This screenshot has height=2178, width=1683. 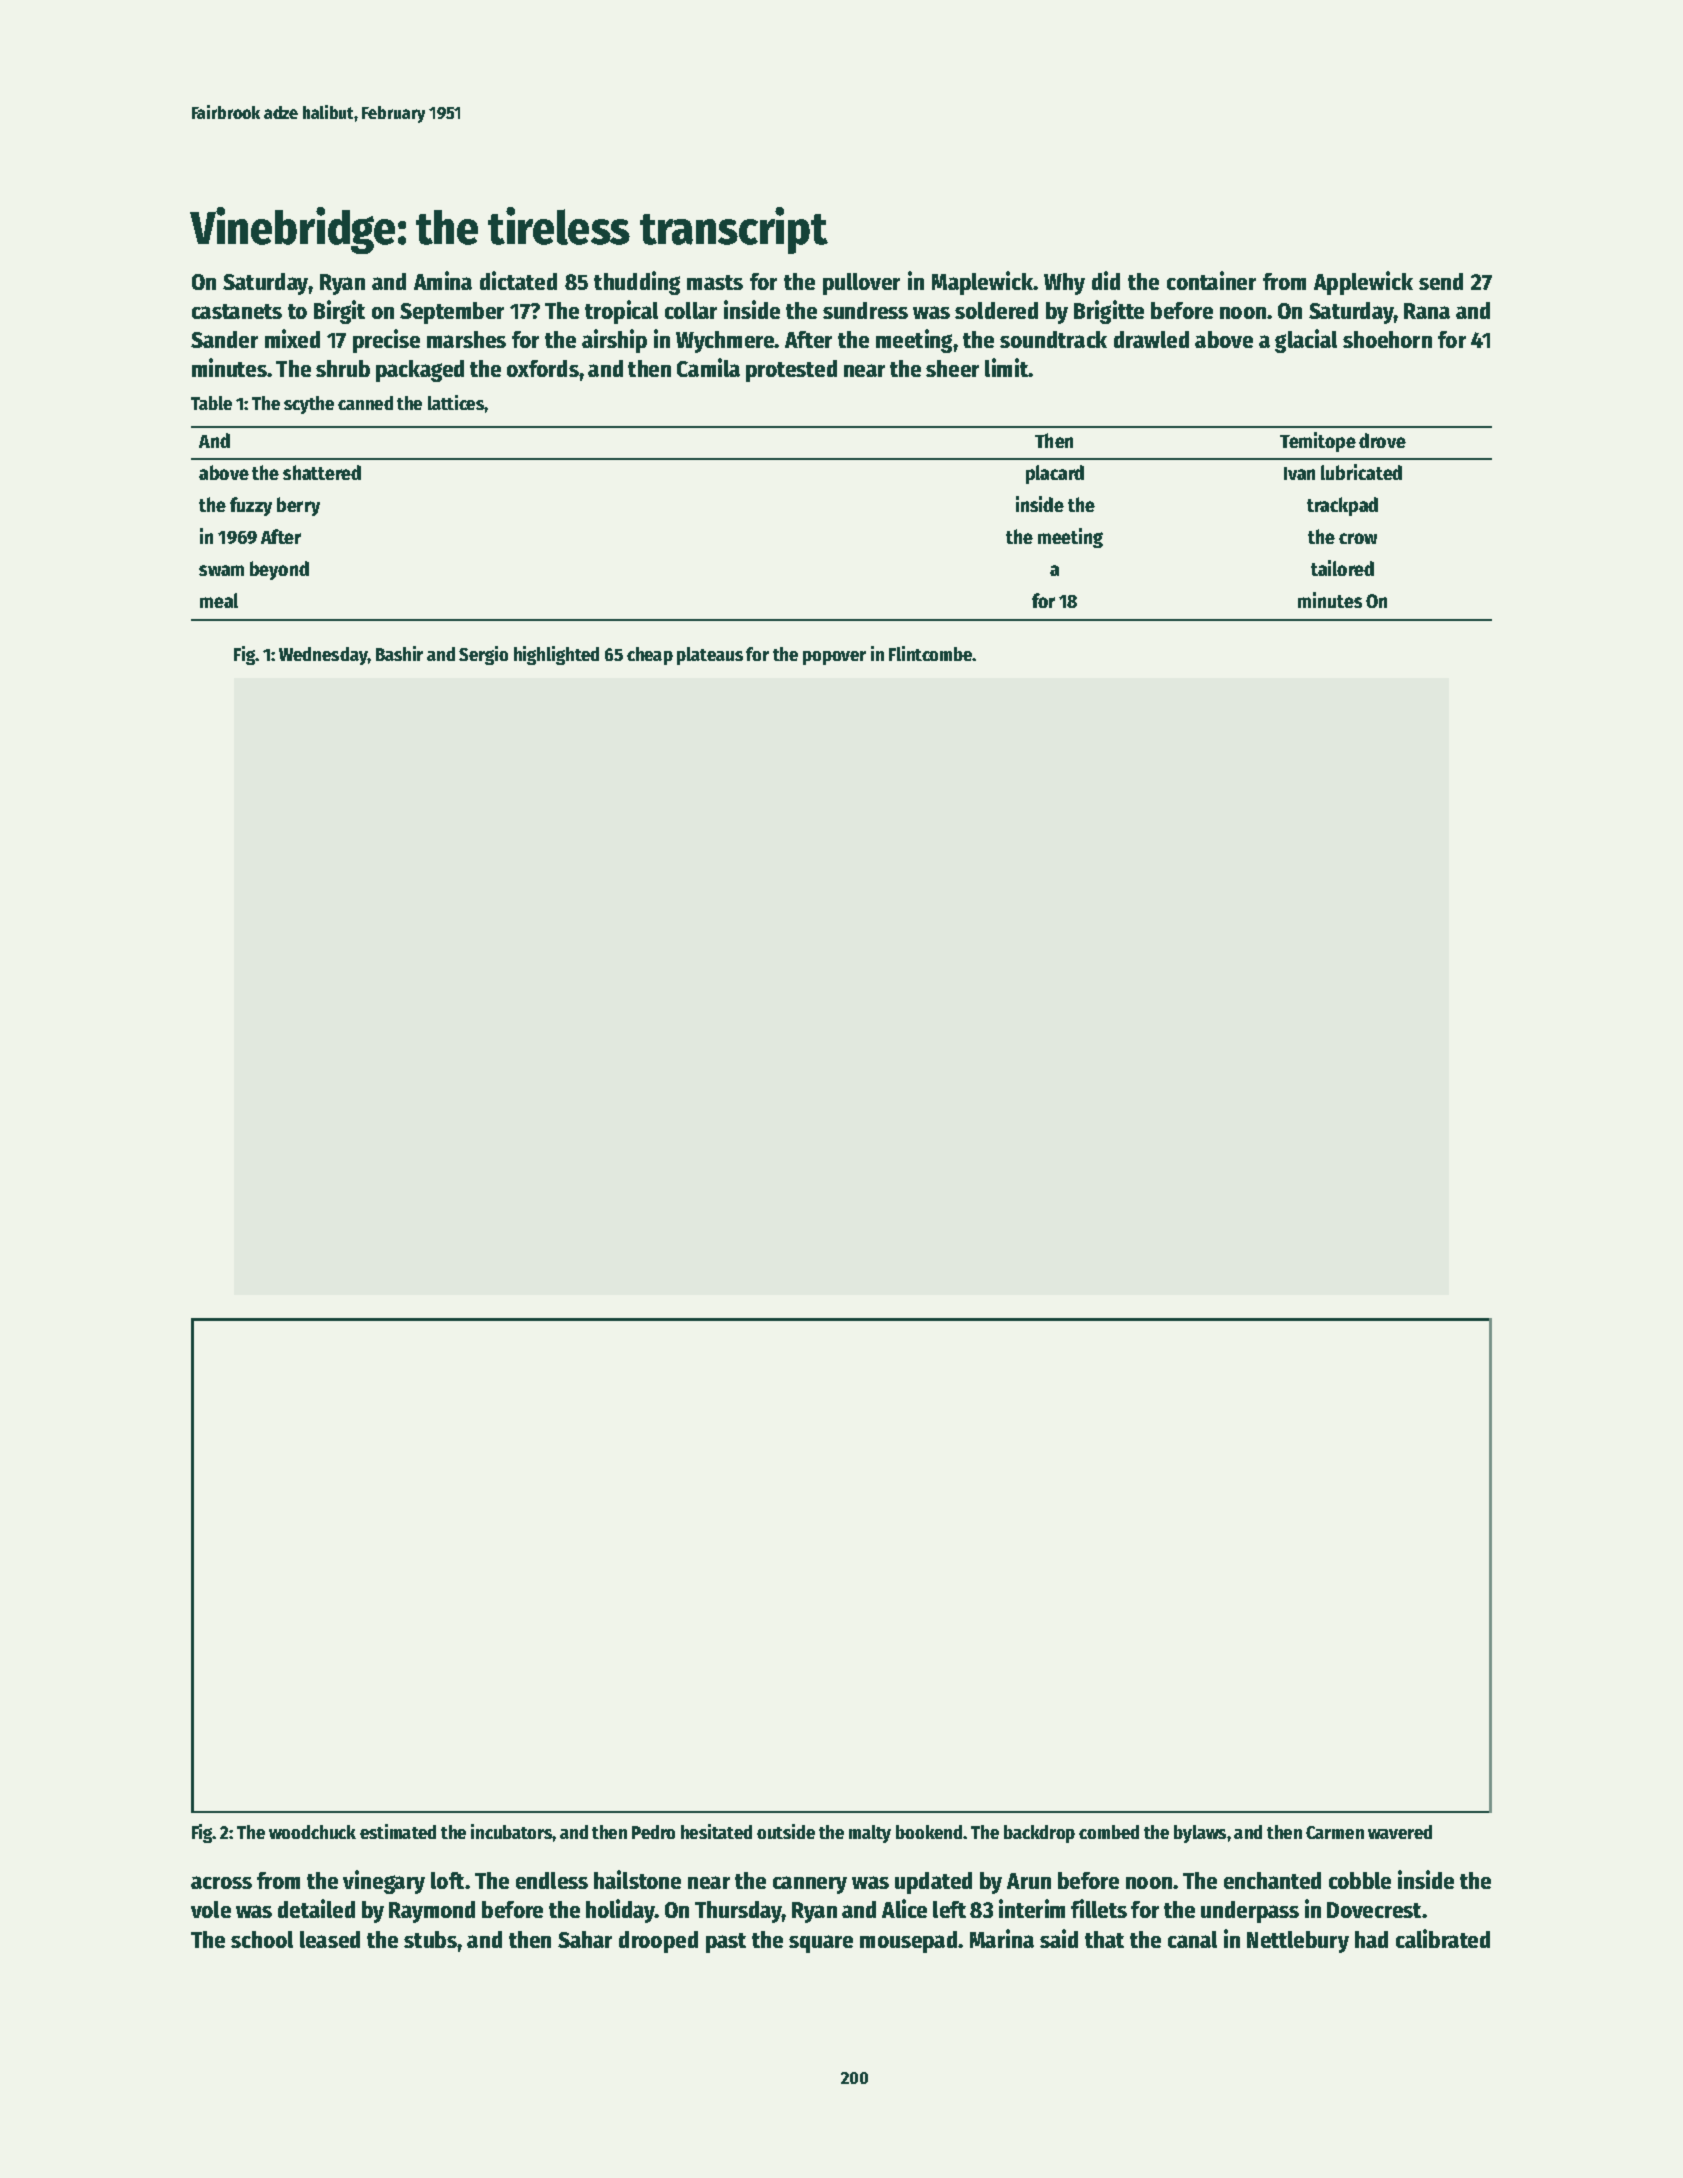 What do you see at coordinates (715, 282) in the screenshot?
I see `masts` at bounding box center [715, 282].
